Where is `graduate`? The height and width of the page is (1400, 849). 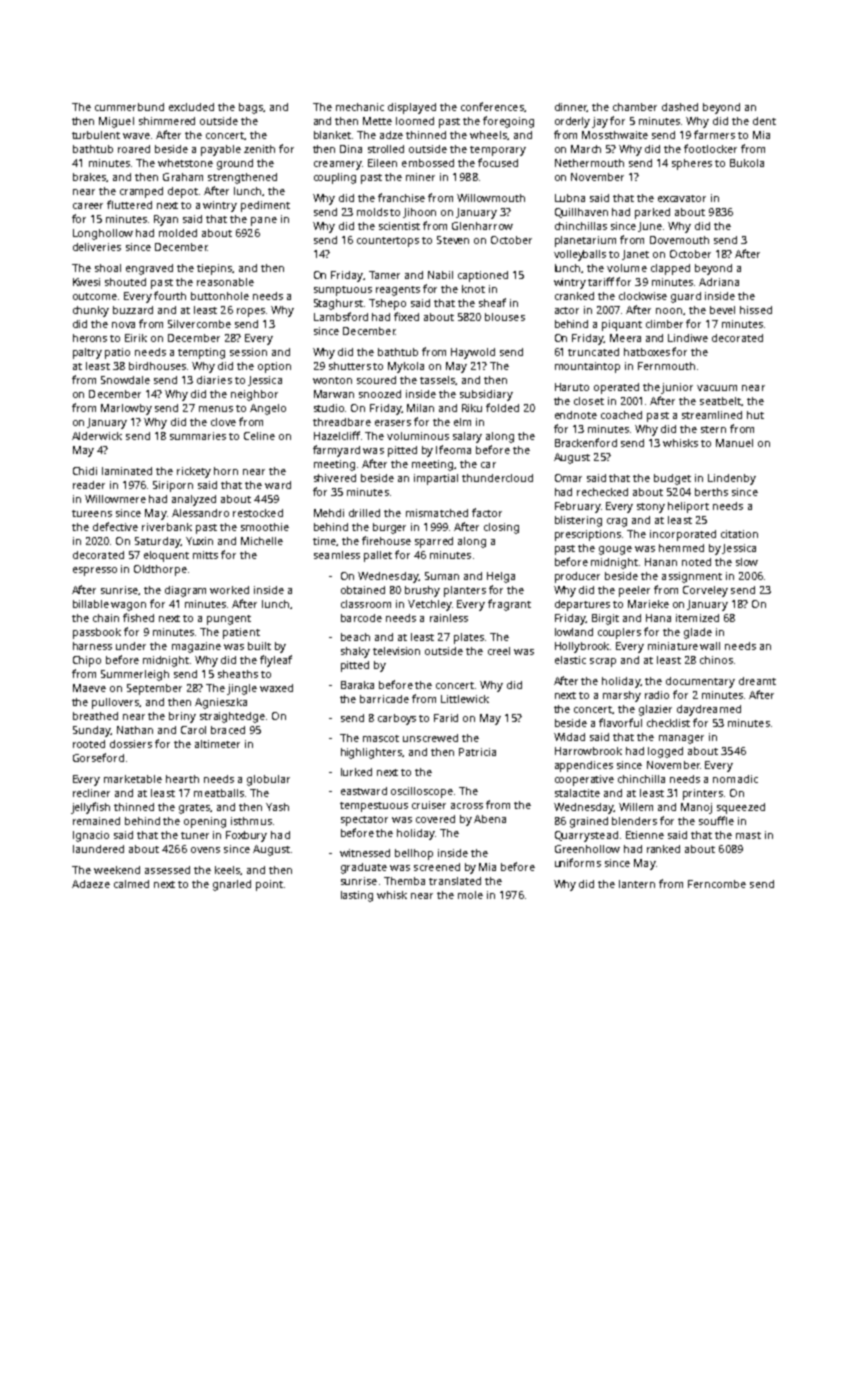 graduate is located at coordinates (364, 868).
